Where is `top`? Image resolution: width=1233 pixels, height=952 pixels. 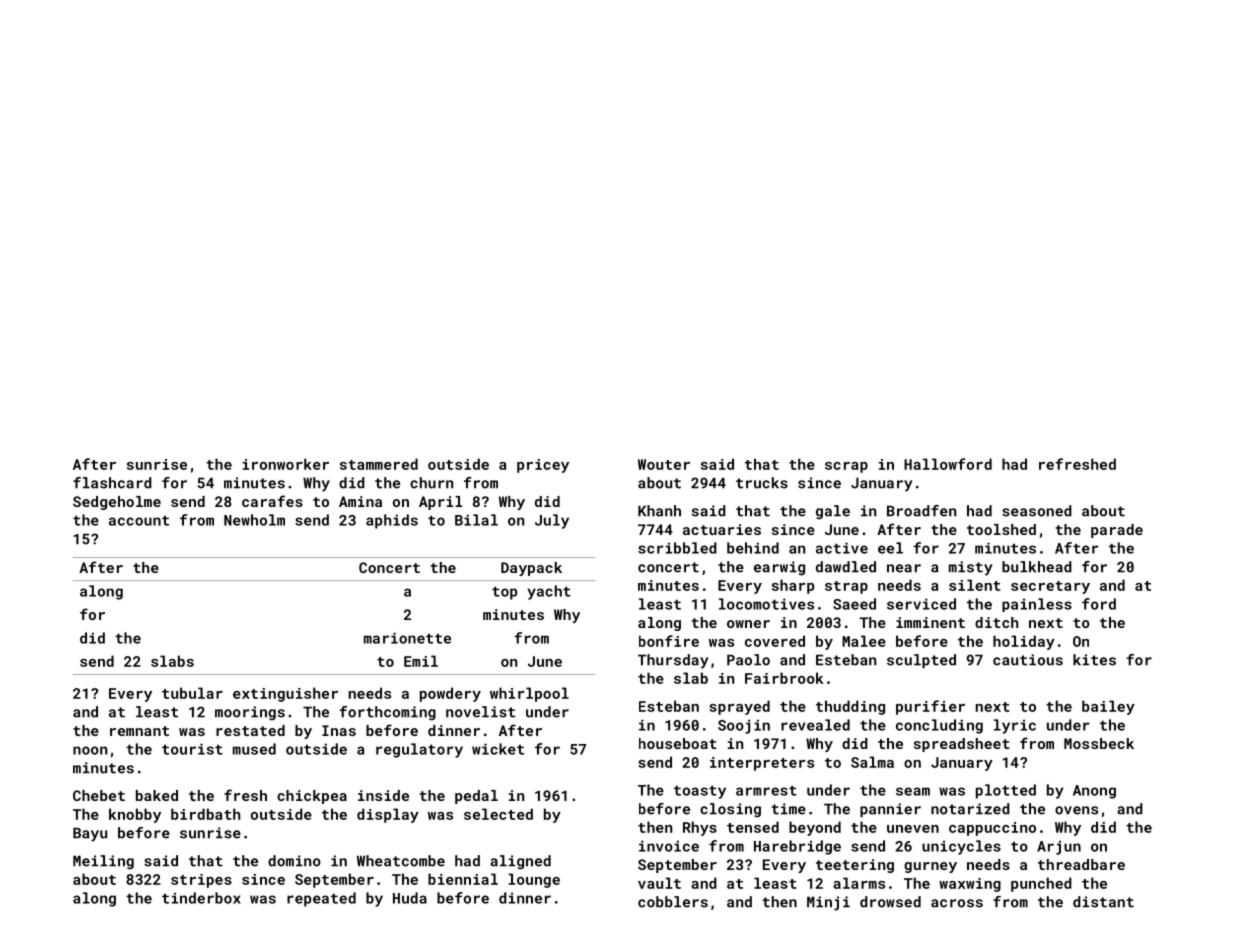 top is located at coordinates (505, 593).
